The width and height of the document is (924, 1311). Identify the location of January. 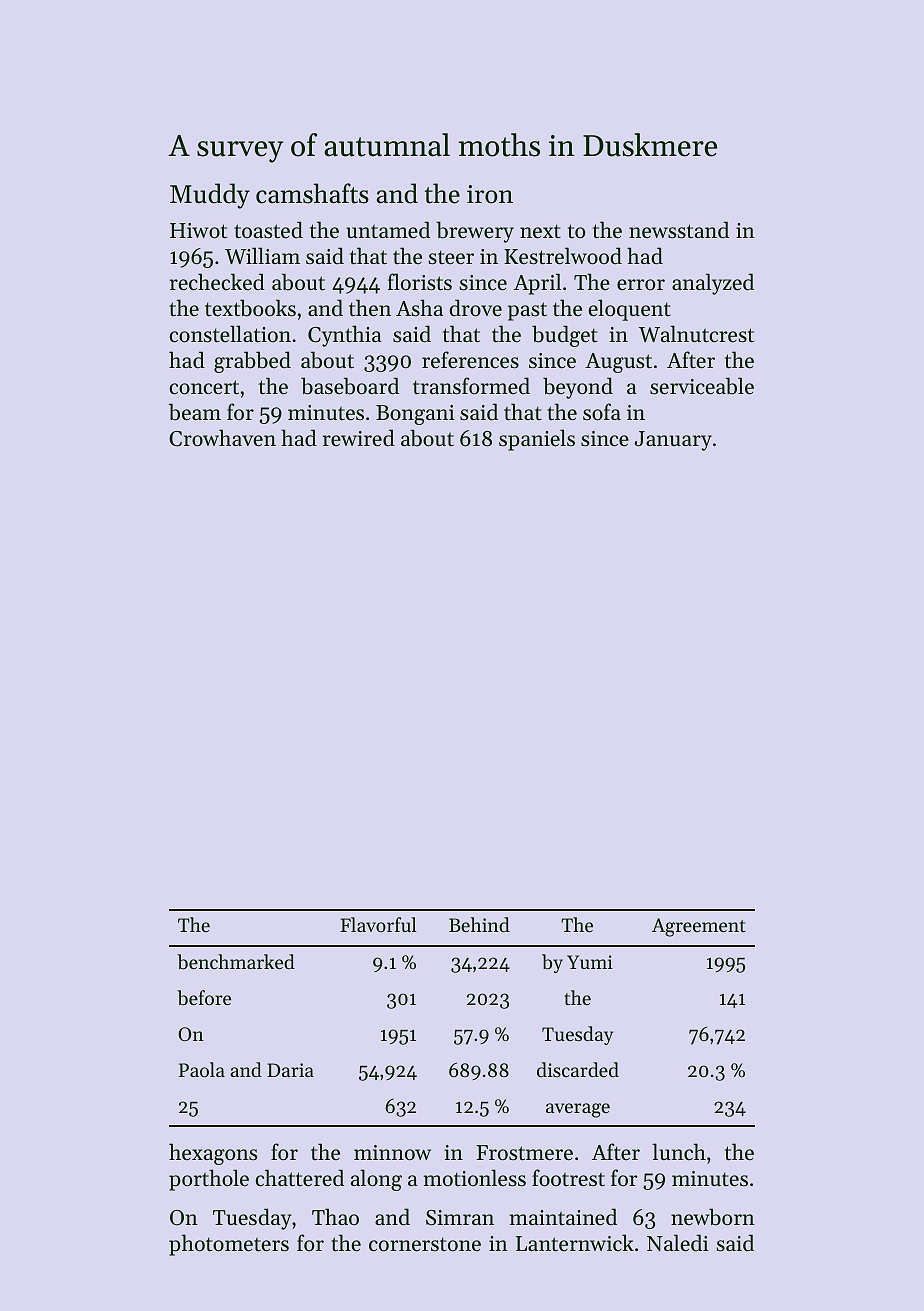
(673, 441).
